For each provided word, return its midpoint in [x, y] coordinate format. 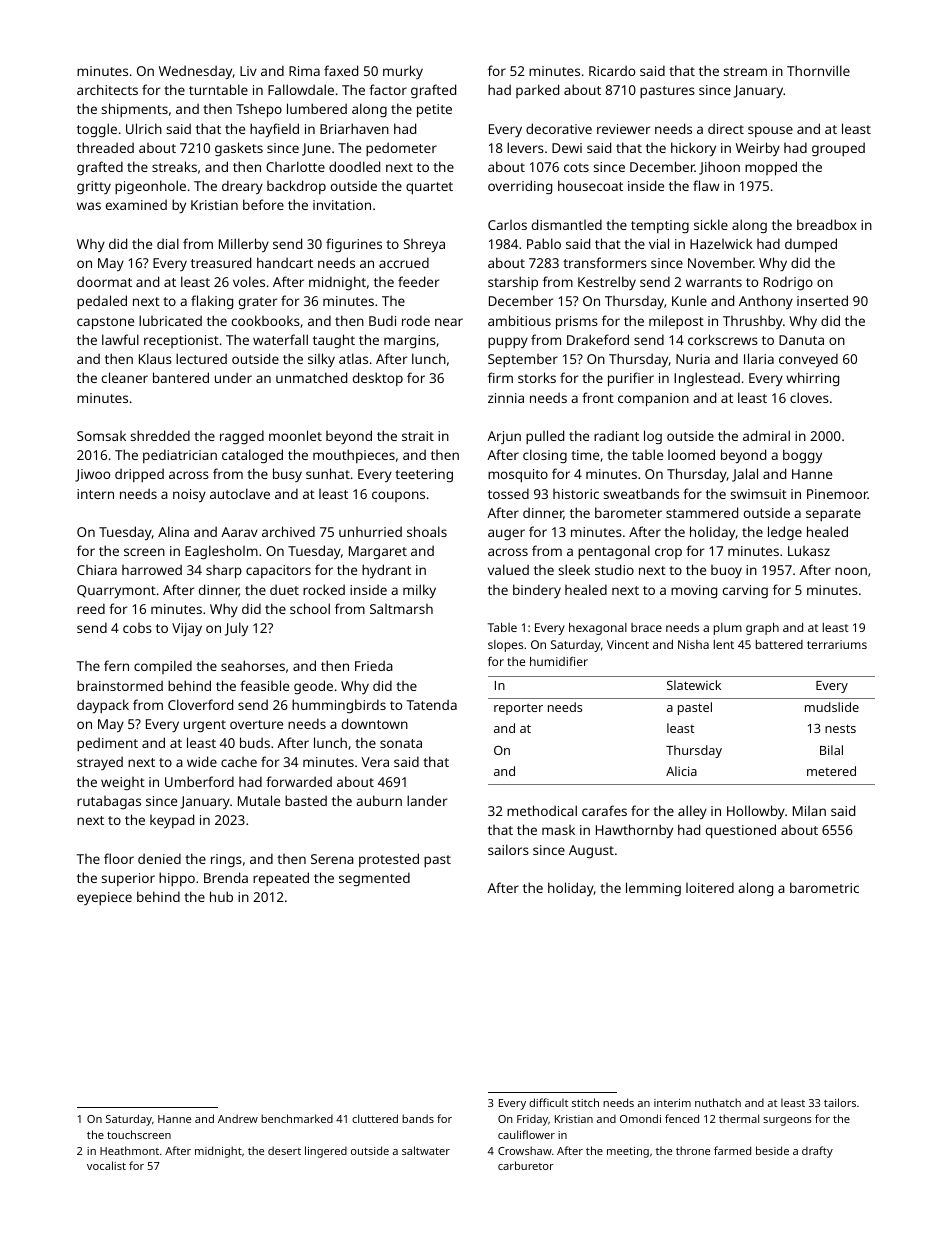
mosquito [518, 476]
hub [221, 896]
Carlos [507, 225]
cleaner [125, 377]
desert [284, 1150]
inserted [822, 300]
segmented [374, 879]
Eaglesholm [221, 552]
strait [418, 436]
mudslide [832, 707]
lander [427, 800]
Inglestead [707, 379]
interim [672, 1103]
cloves [809, 397]
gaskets [239, 149]
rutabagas [109, 802]
